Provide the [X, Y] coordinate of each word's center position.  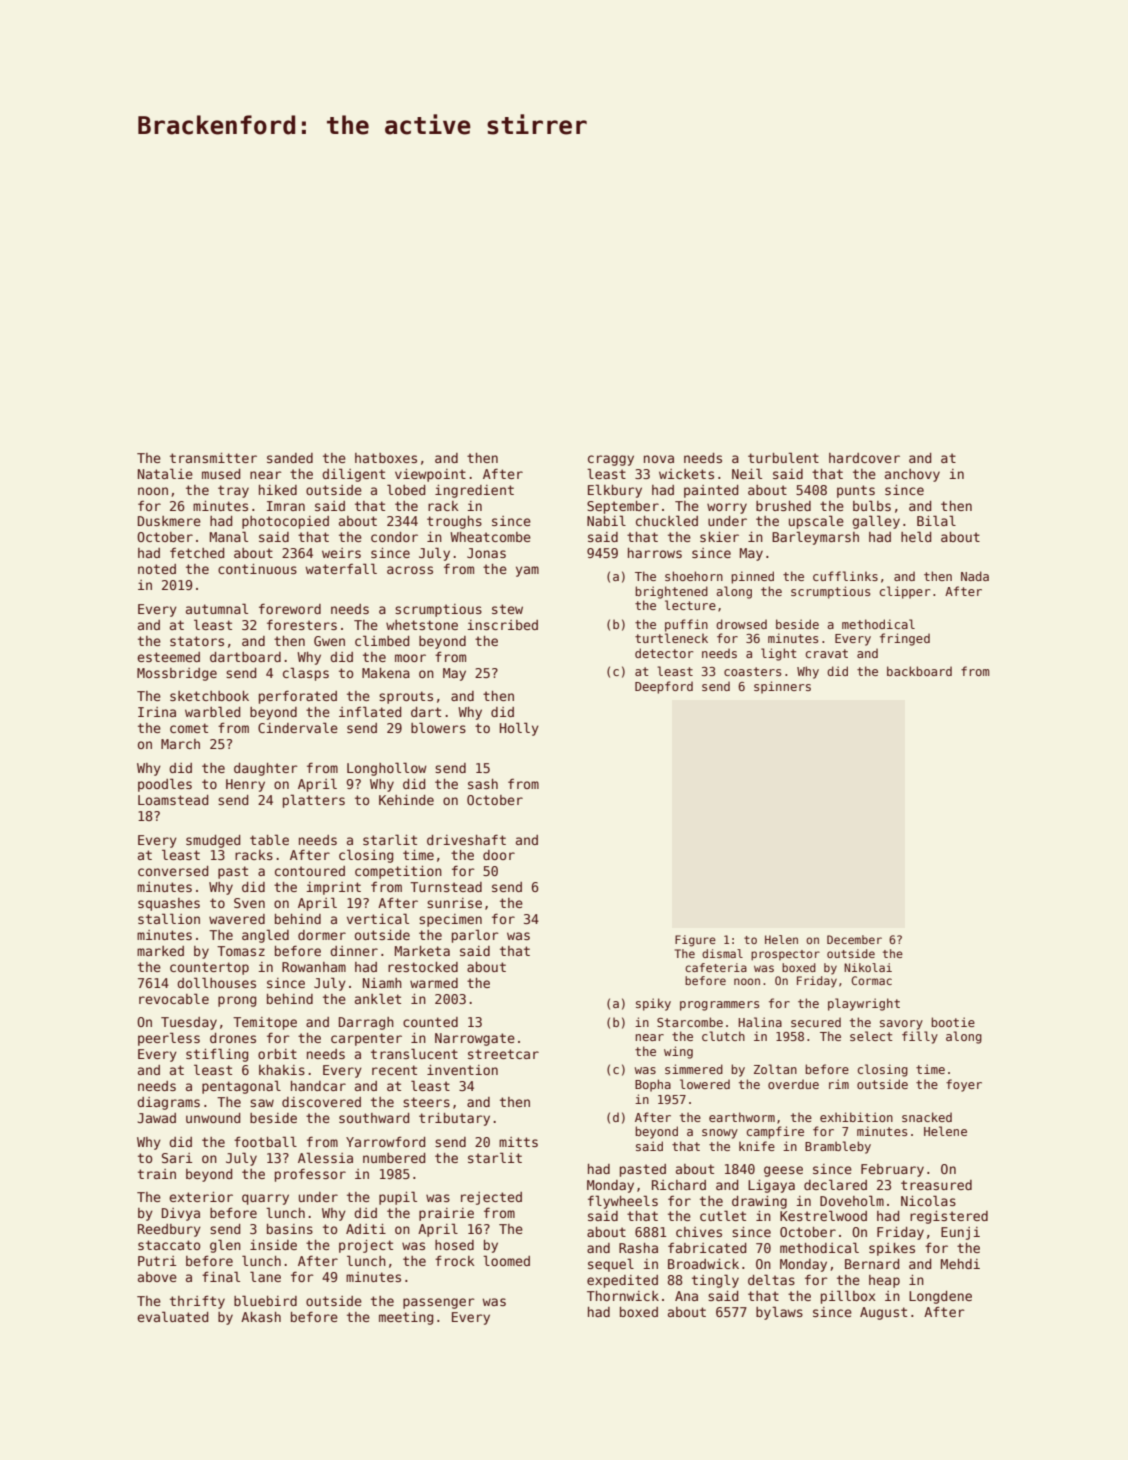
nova [659, 459]
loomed [506, 1260]
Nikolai [868, 967]
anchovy [912, 475]
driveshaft [466, 839]
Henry [245, 785]
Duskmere [169, 521]
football [265, 1141]
